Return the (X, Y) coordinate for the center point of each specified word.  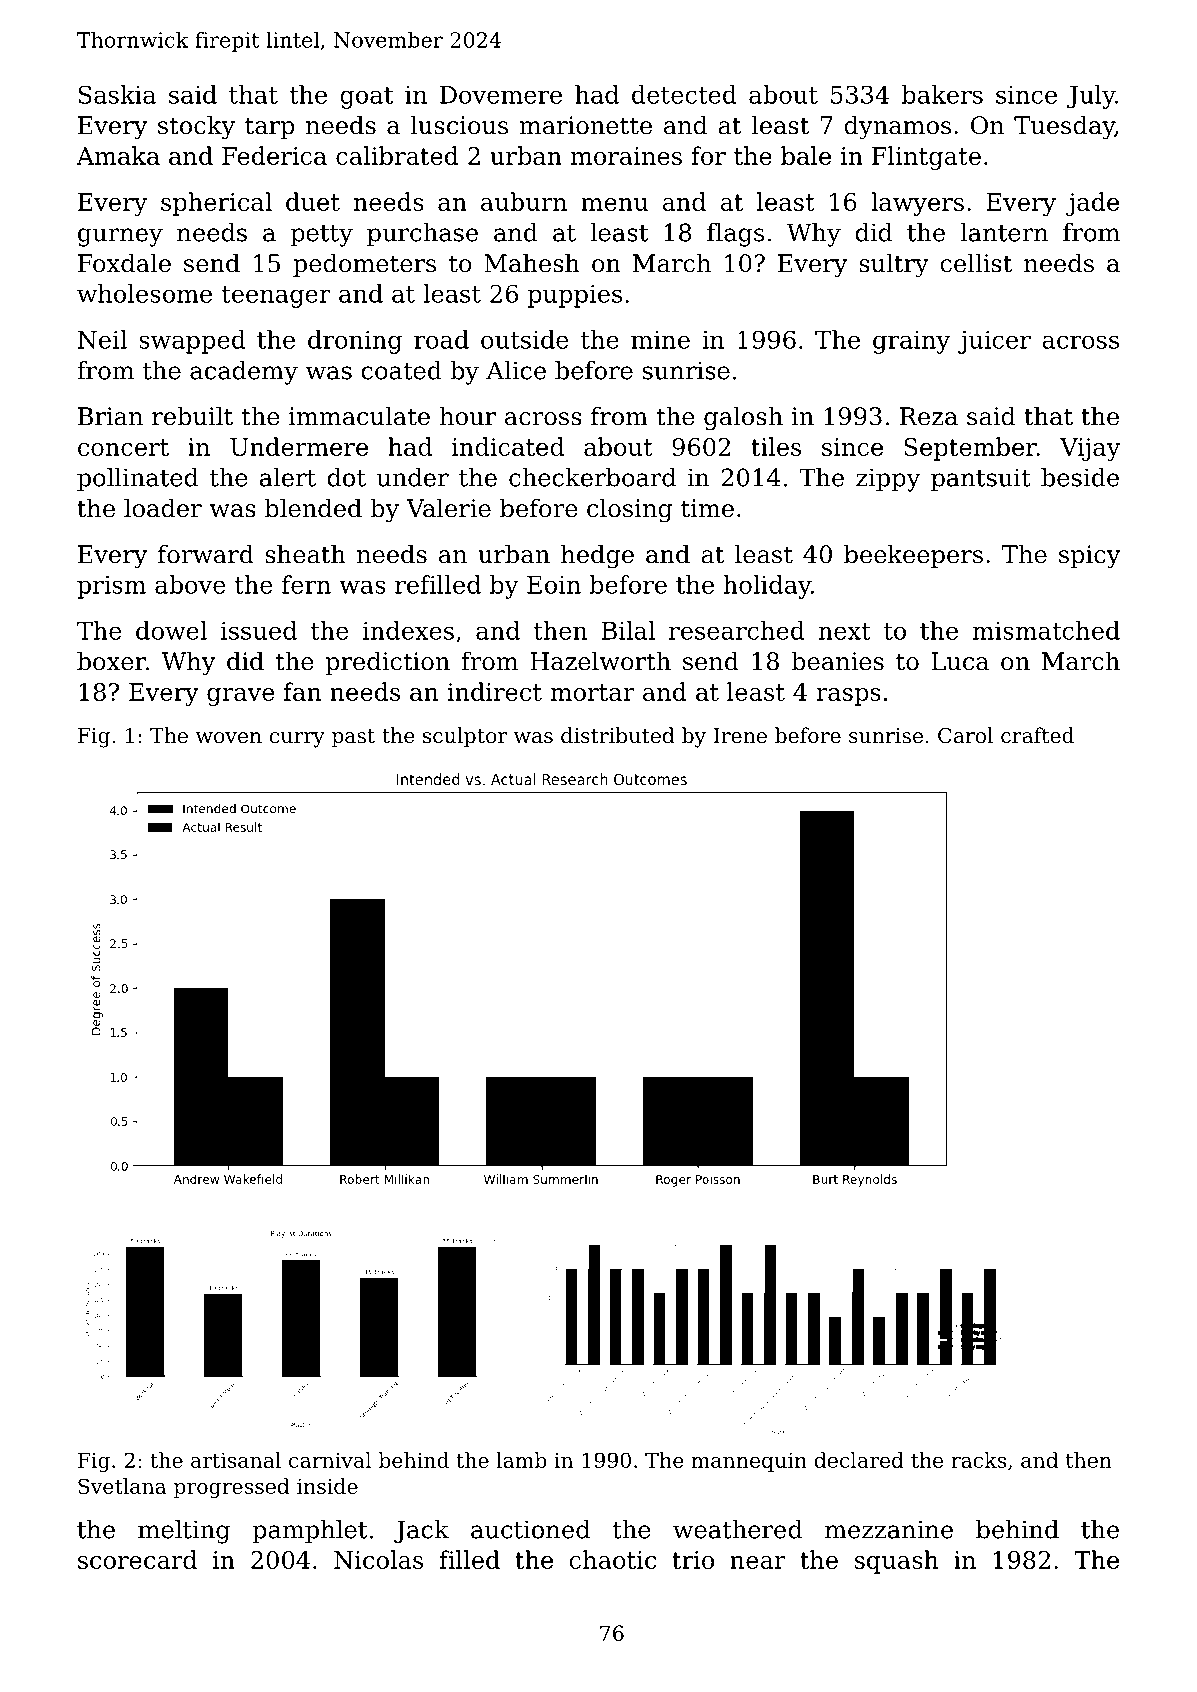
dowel (171, 630)
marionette (585, 125)
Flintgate (926, 158)
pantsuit (981, 480)
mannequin (749, 1462)
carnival (330, 1460)
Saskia (117, 94)
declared (859, 1460)
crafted (1037, 735)
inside (327, 1486)
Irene (740, 736)
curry (297, 740)
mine (660, 340)
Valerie (448, 508)
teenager (276, 297)
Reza (929, 416)
